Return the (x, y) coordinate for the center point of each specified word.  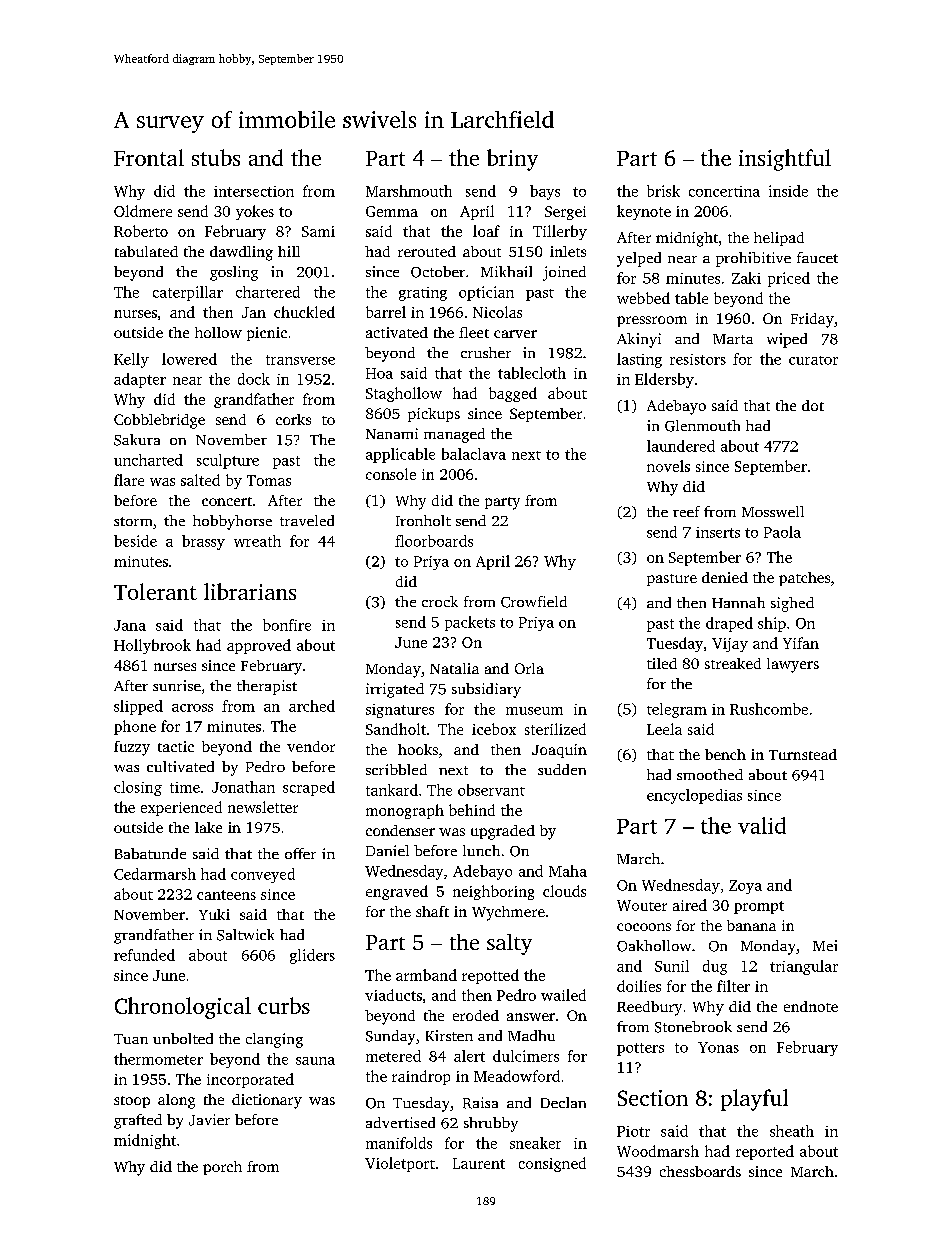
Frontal (149, 157)
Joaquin (559, 751)
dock (254, 379)
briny (512, 160)
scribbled (396, 769)
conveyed (263, 875)
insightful (785, 160)
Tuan (131, 1039)
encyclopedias (694, 796)
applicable (400, 455)
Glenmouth (702, 426)
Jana (130, 625)
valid (762, 825)
